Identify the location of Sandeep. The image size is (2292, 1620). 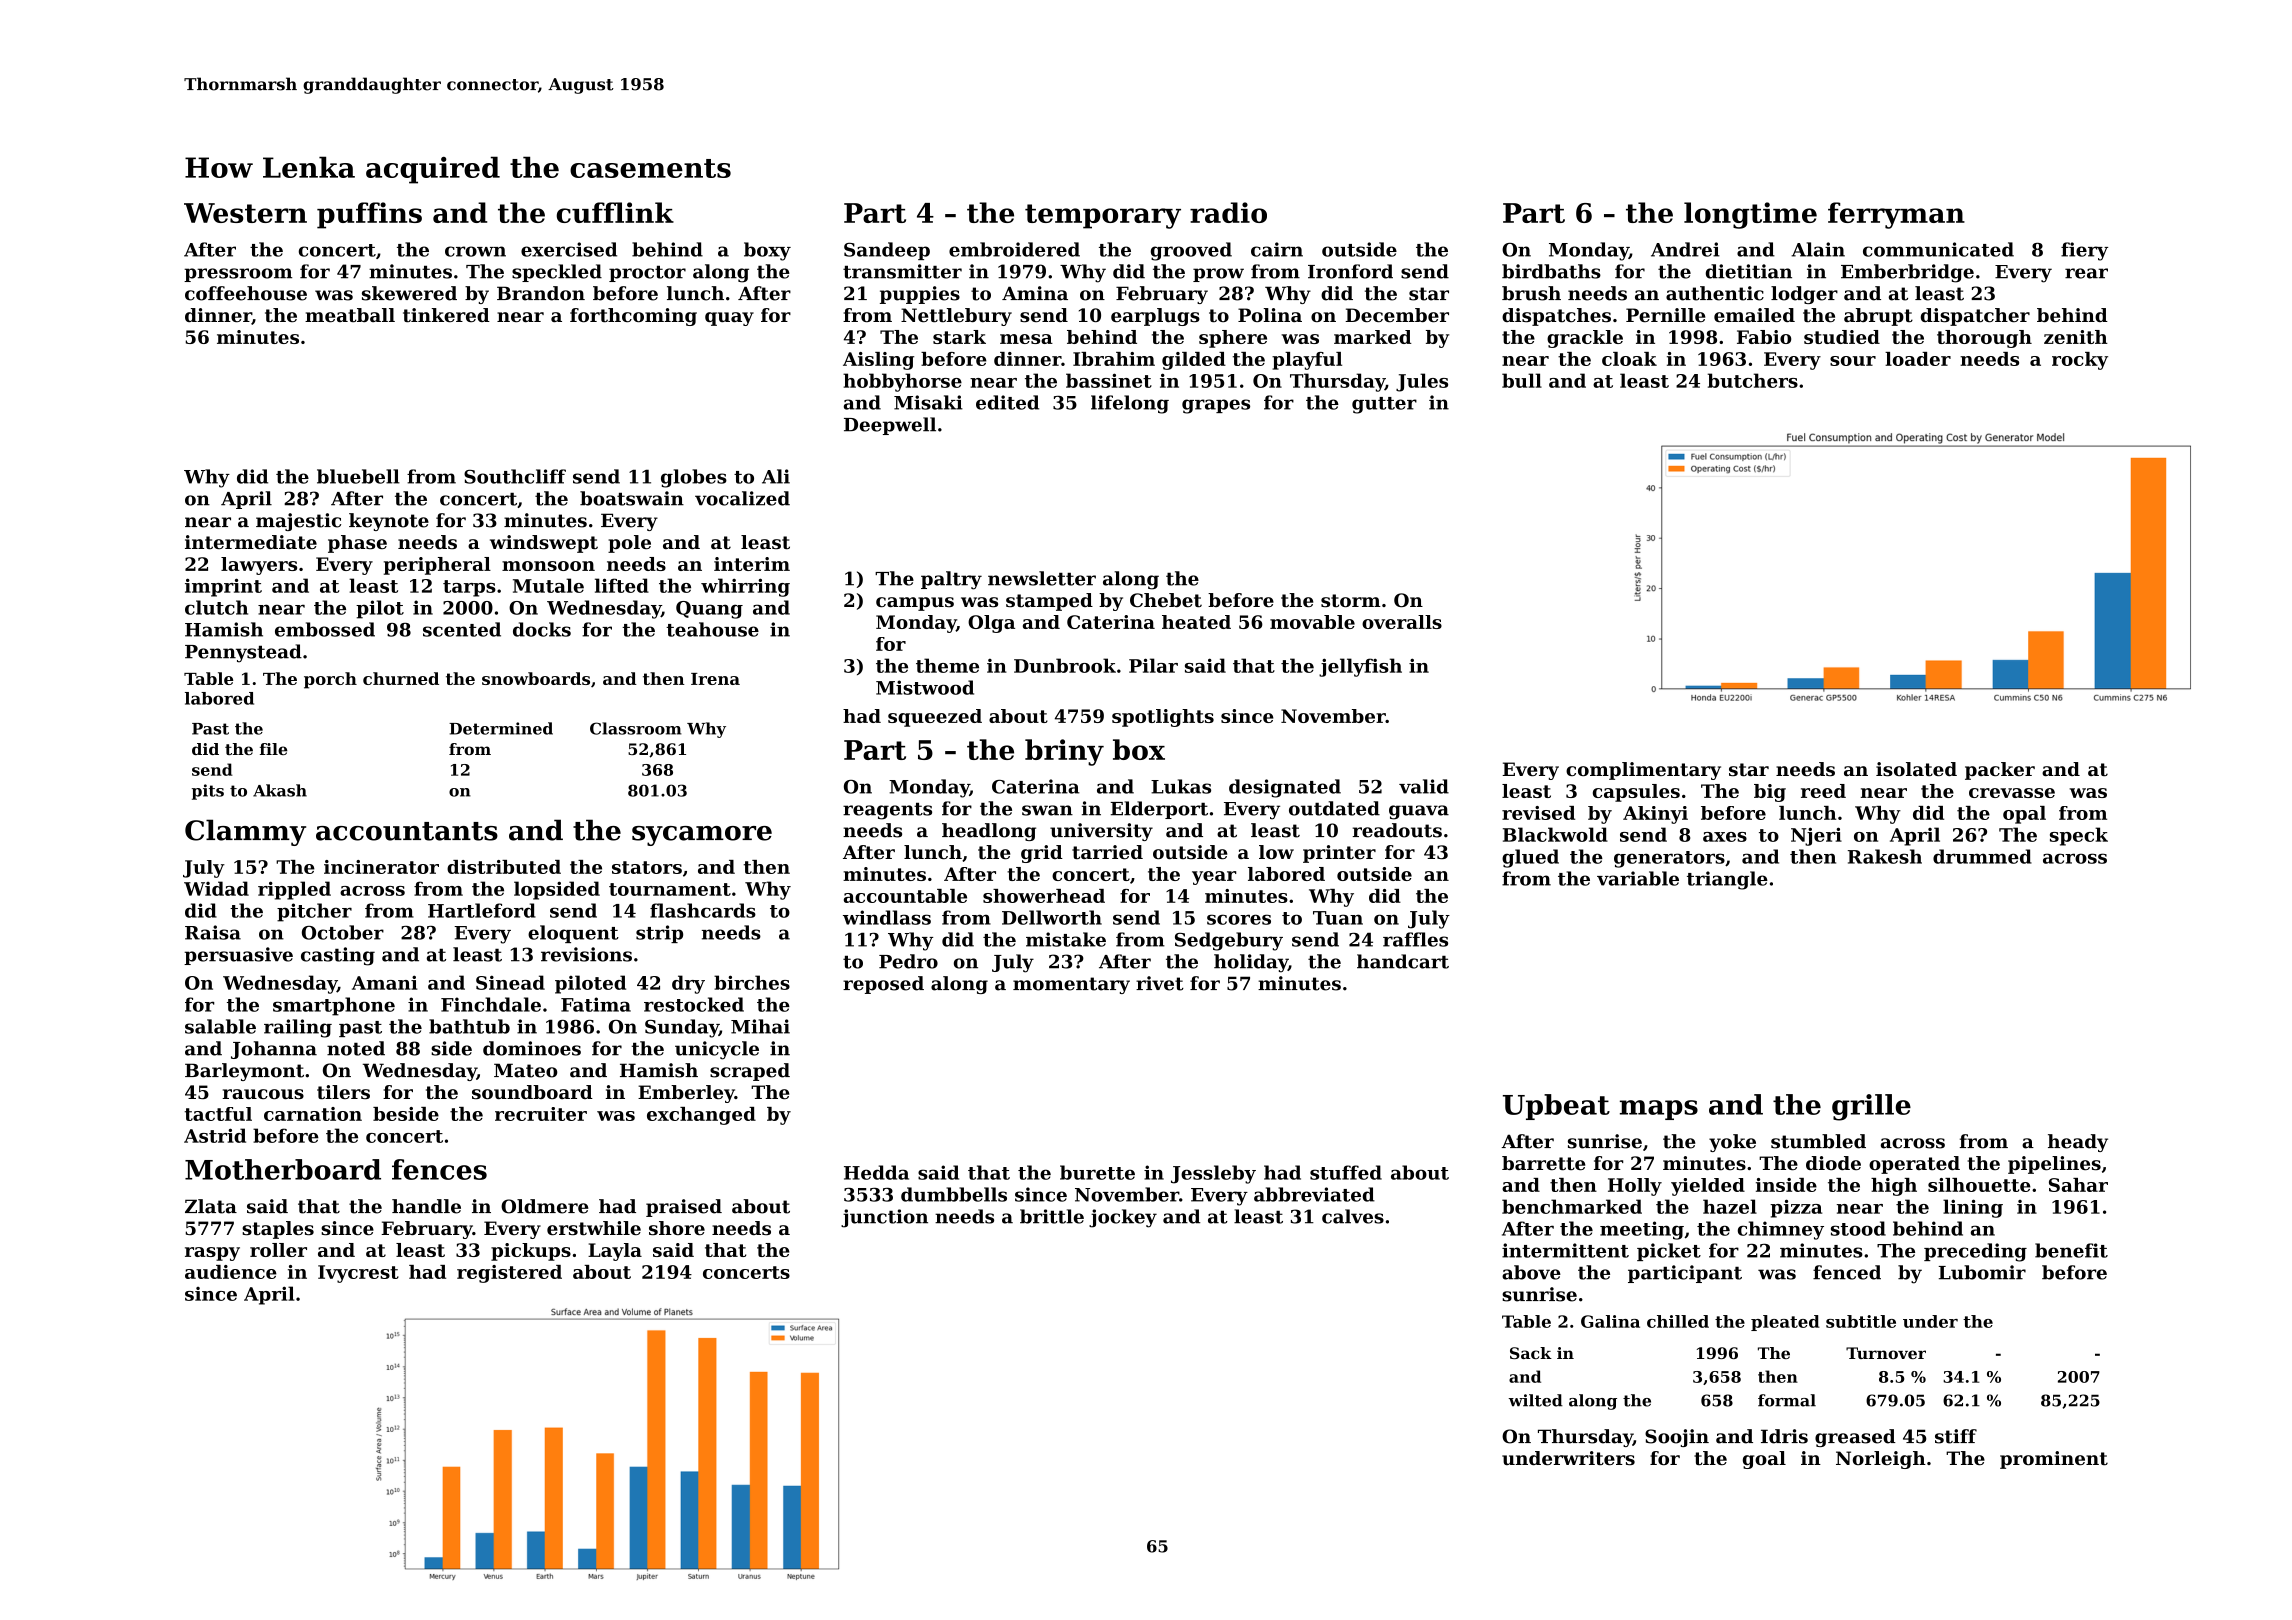
(887, 251).
